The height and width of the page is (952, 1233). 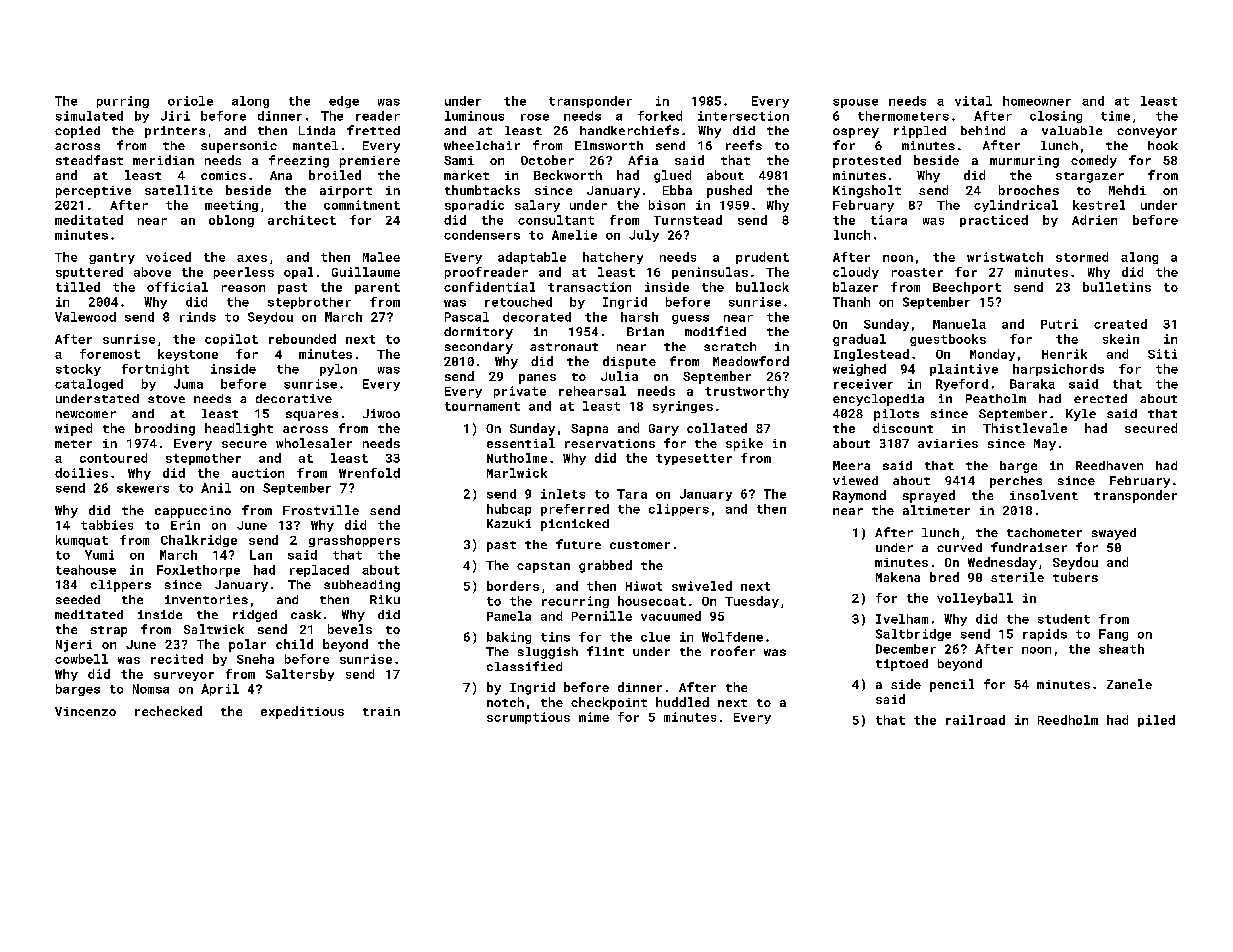 What do you see at coordinates (315, 145) in the page?
I see `mantel` at bounding box center [315, 145].
